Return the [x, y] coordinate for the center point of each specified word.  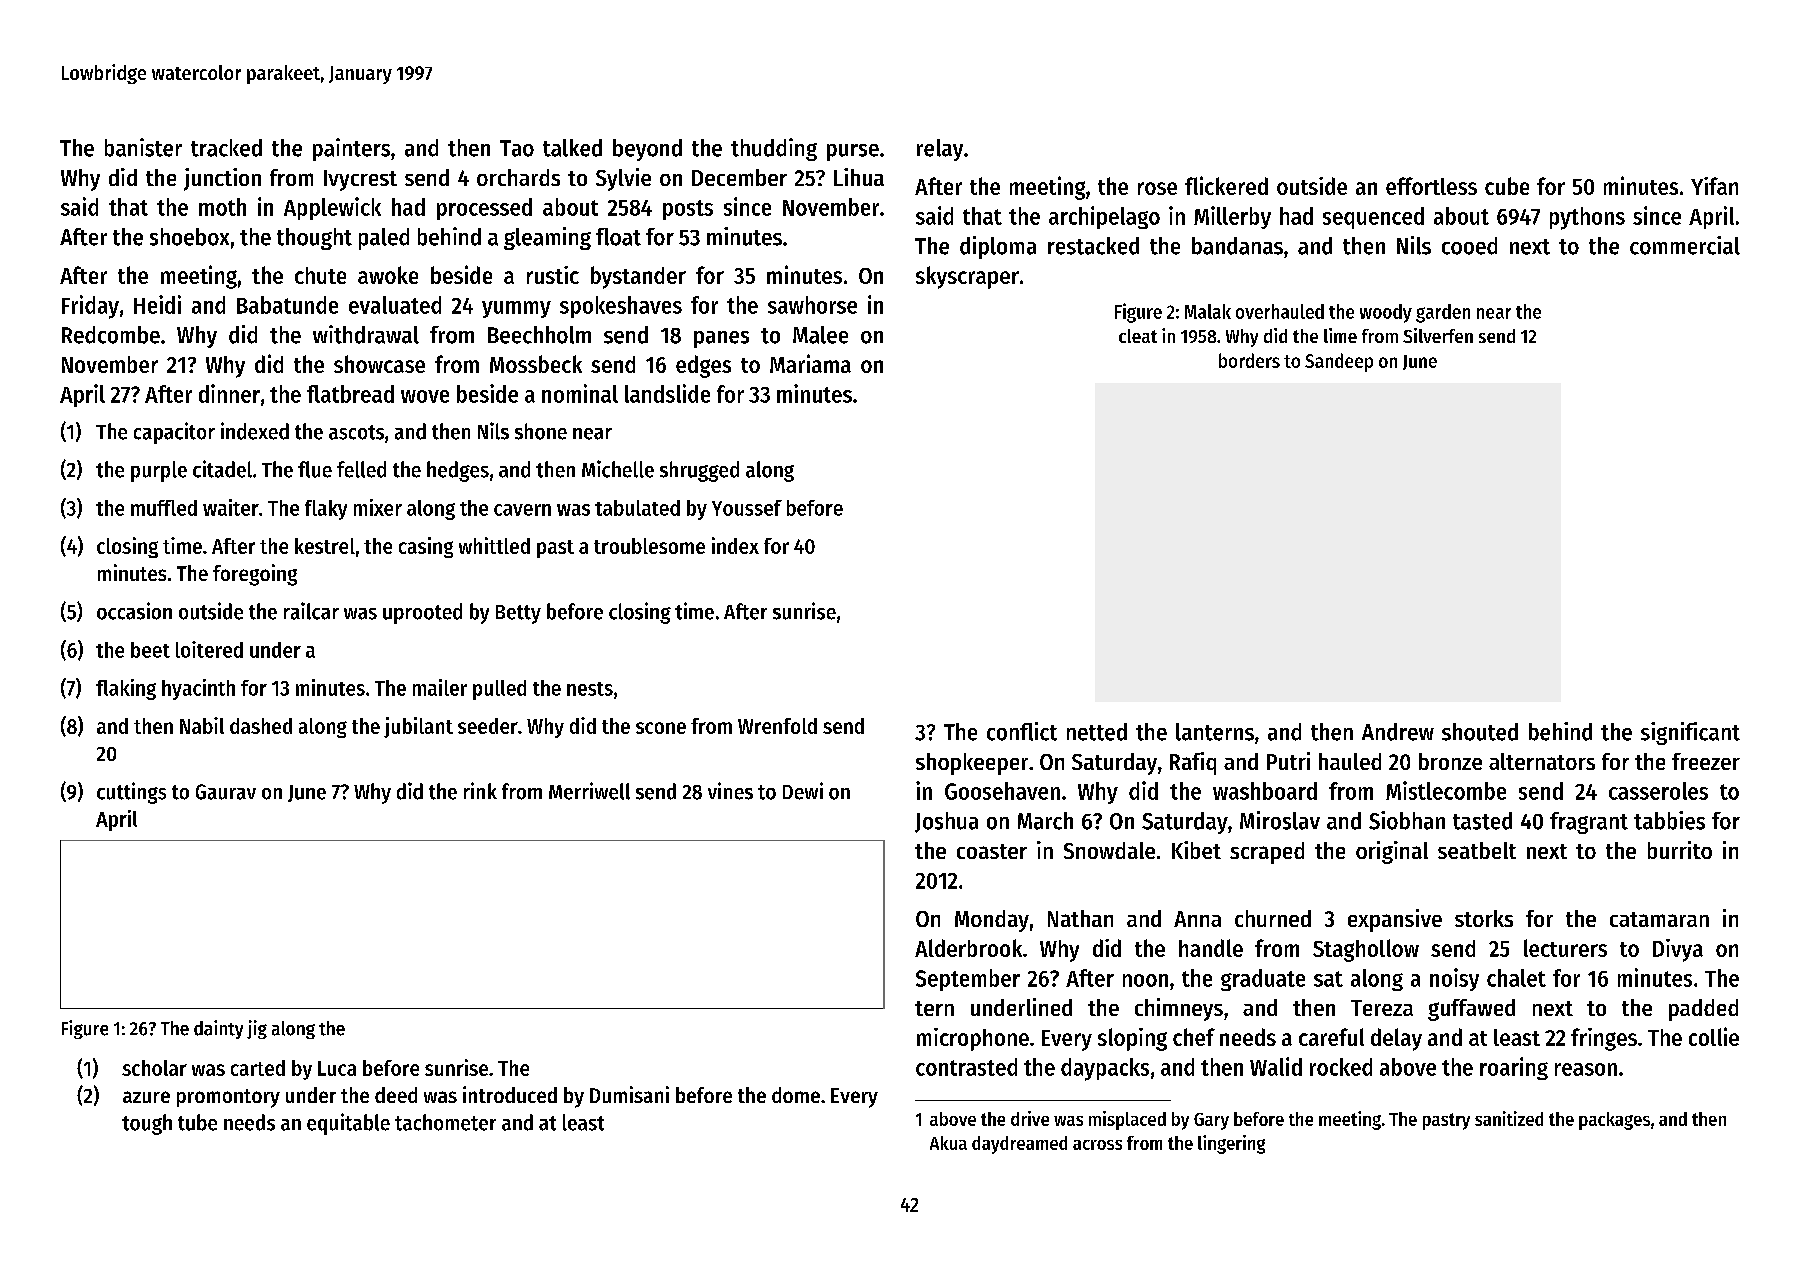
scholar [154, 1068]
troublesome [649, 546]
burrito [1680, 850]
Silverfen [1438, 335]
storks [1484, 918]
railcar [311, 611]
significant [1690, 733]
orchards [518, 177]
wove [425, 396]
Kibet [1196, 850]
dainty [218, 1029]
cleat [1138, 336]
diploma [998, 247]
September [968, 980]
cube [1507, 186]
